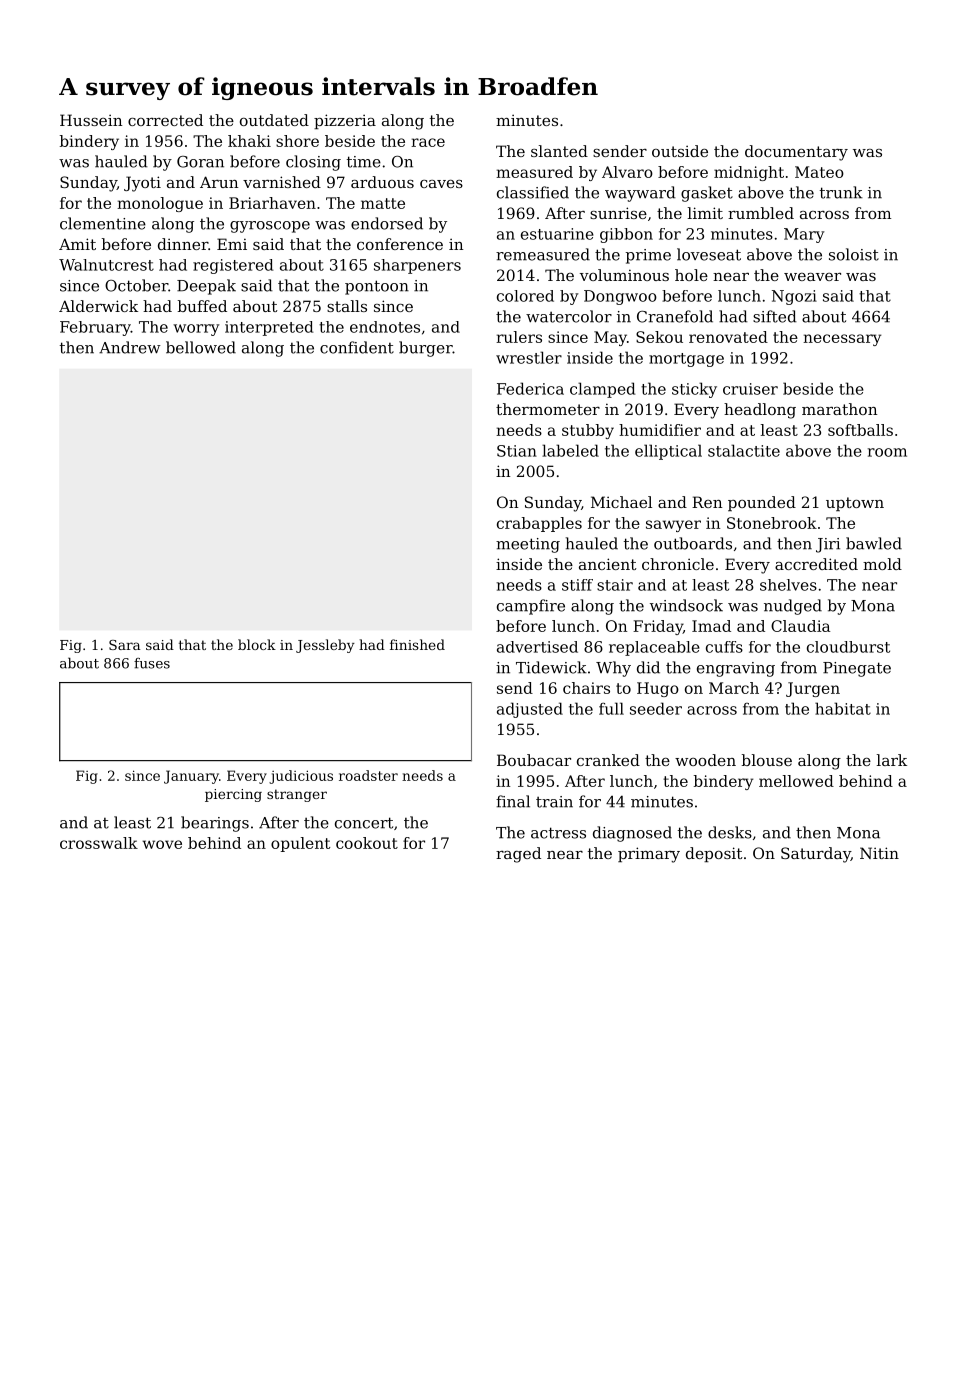  Describe the element at coordinates (95, 328) in the page. I see `February` at that location.
